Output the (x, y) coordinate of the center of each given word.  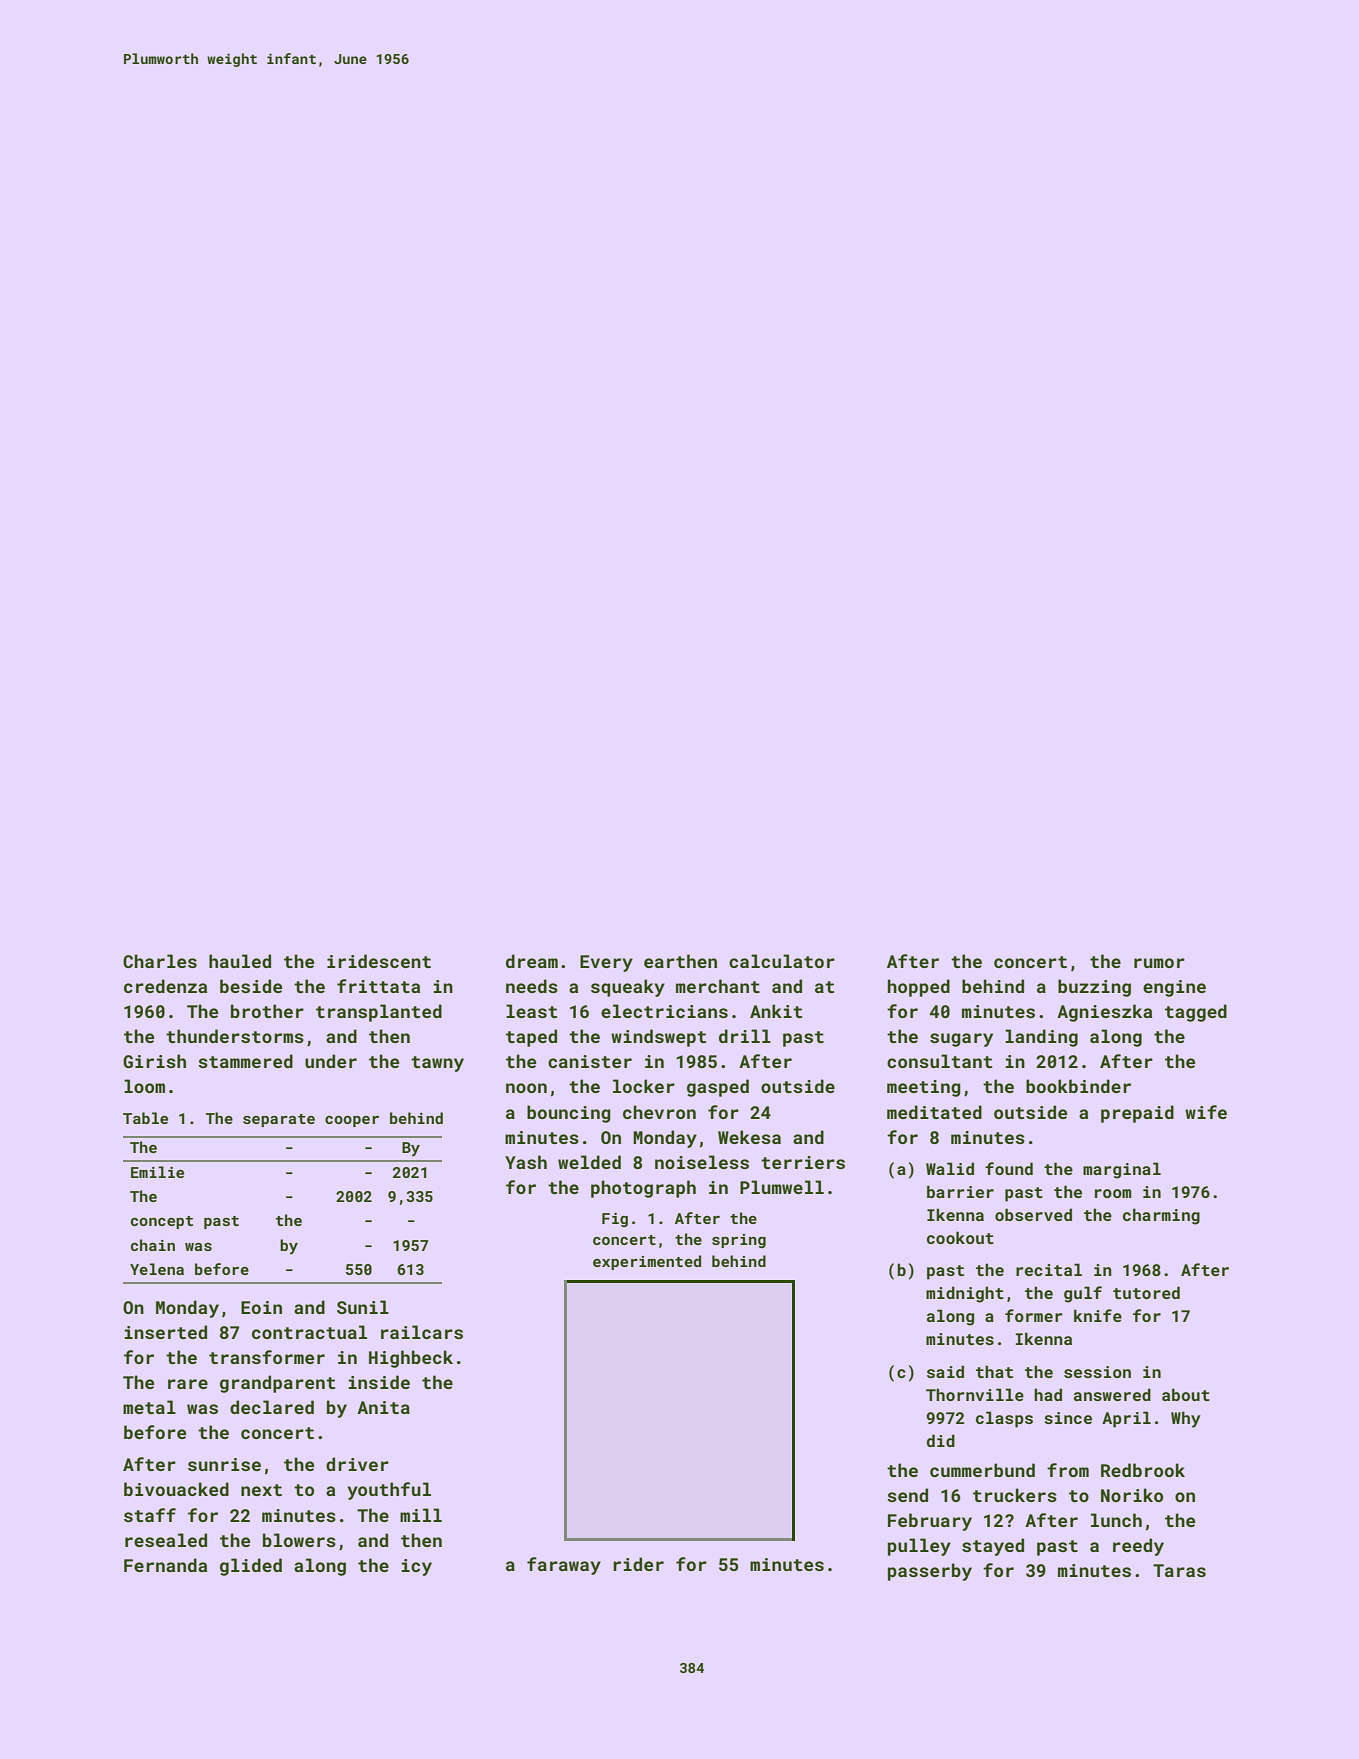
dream (532, 961)
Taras (1179, 1570)
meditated (934, 1112)
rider (638, 1564)
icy (417, 1567)
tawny (437, 1064)
